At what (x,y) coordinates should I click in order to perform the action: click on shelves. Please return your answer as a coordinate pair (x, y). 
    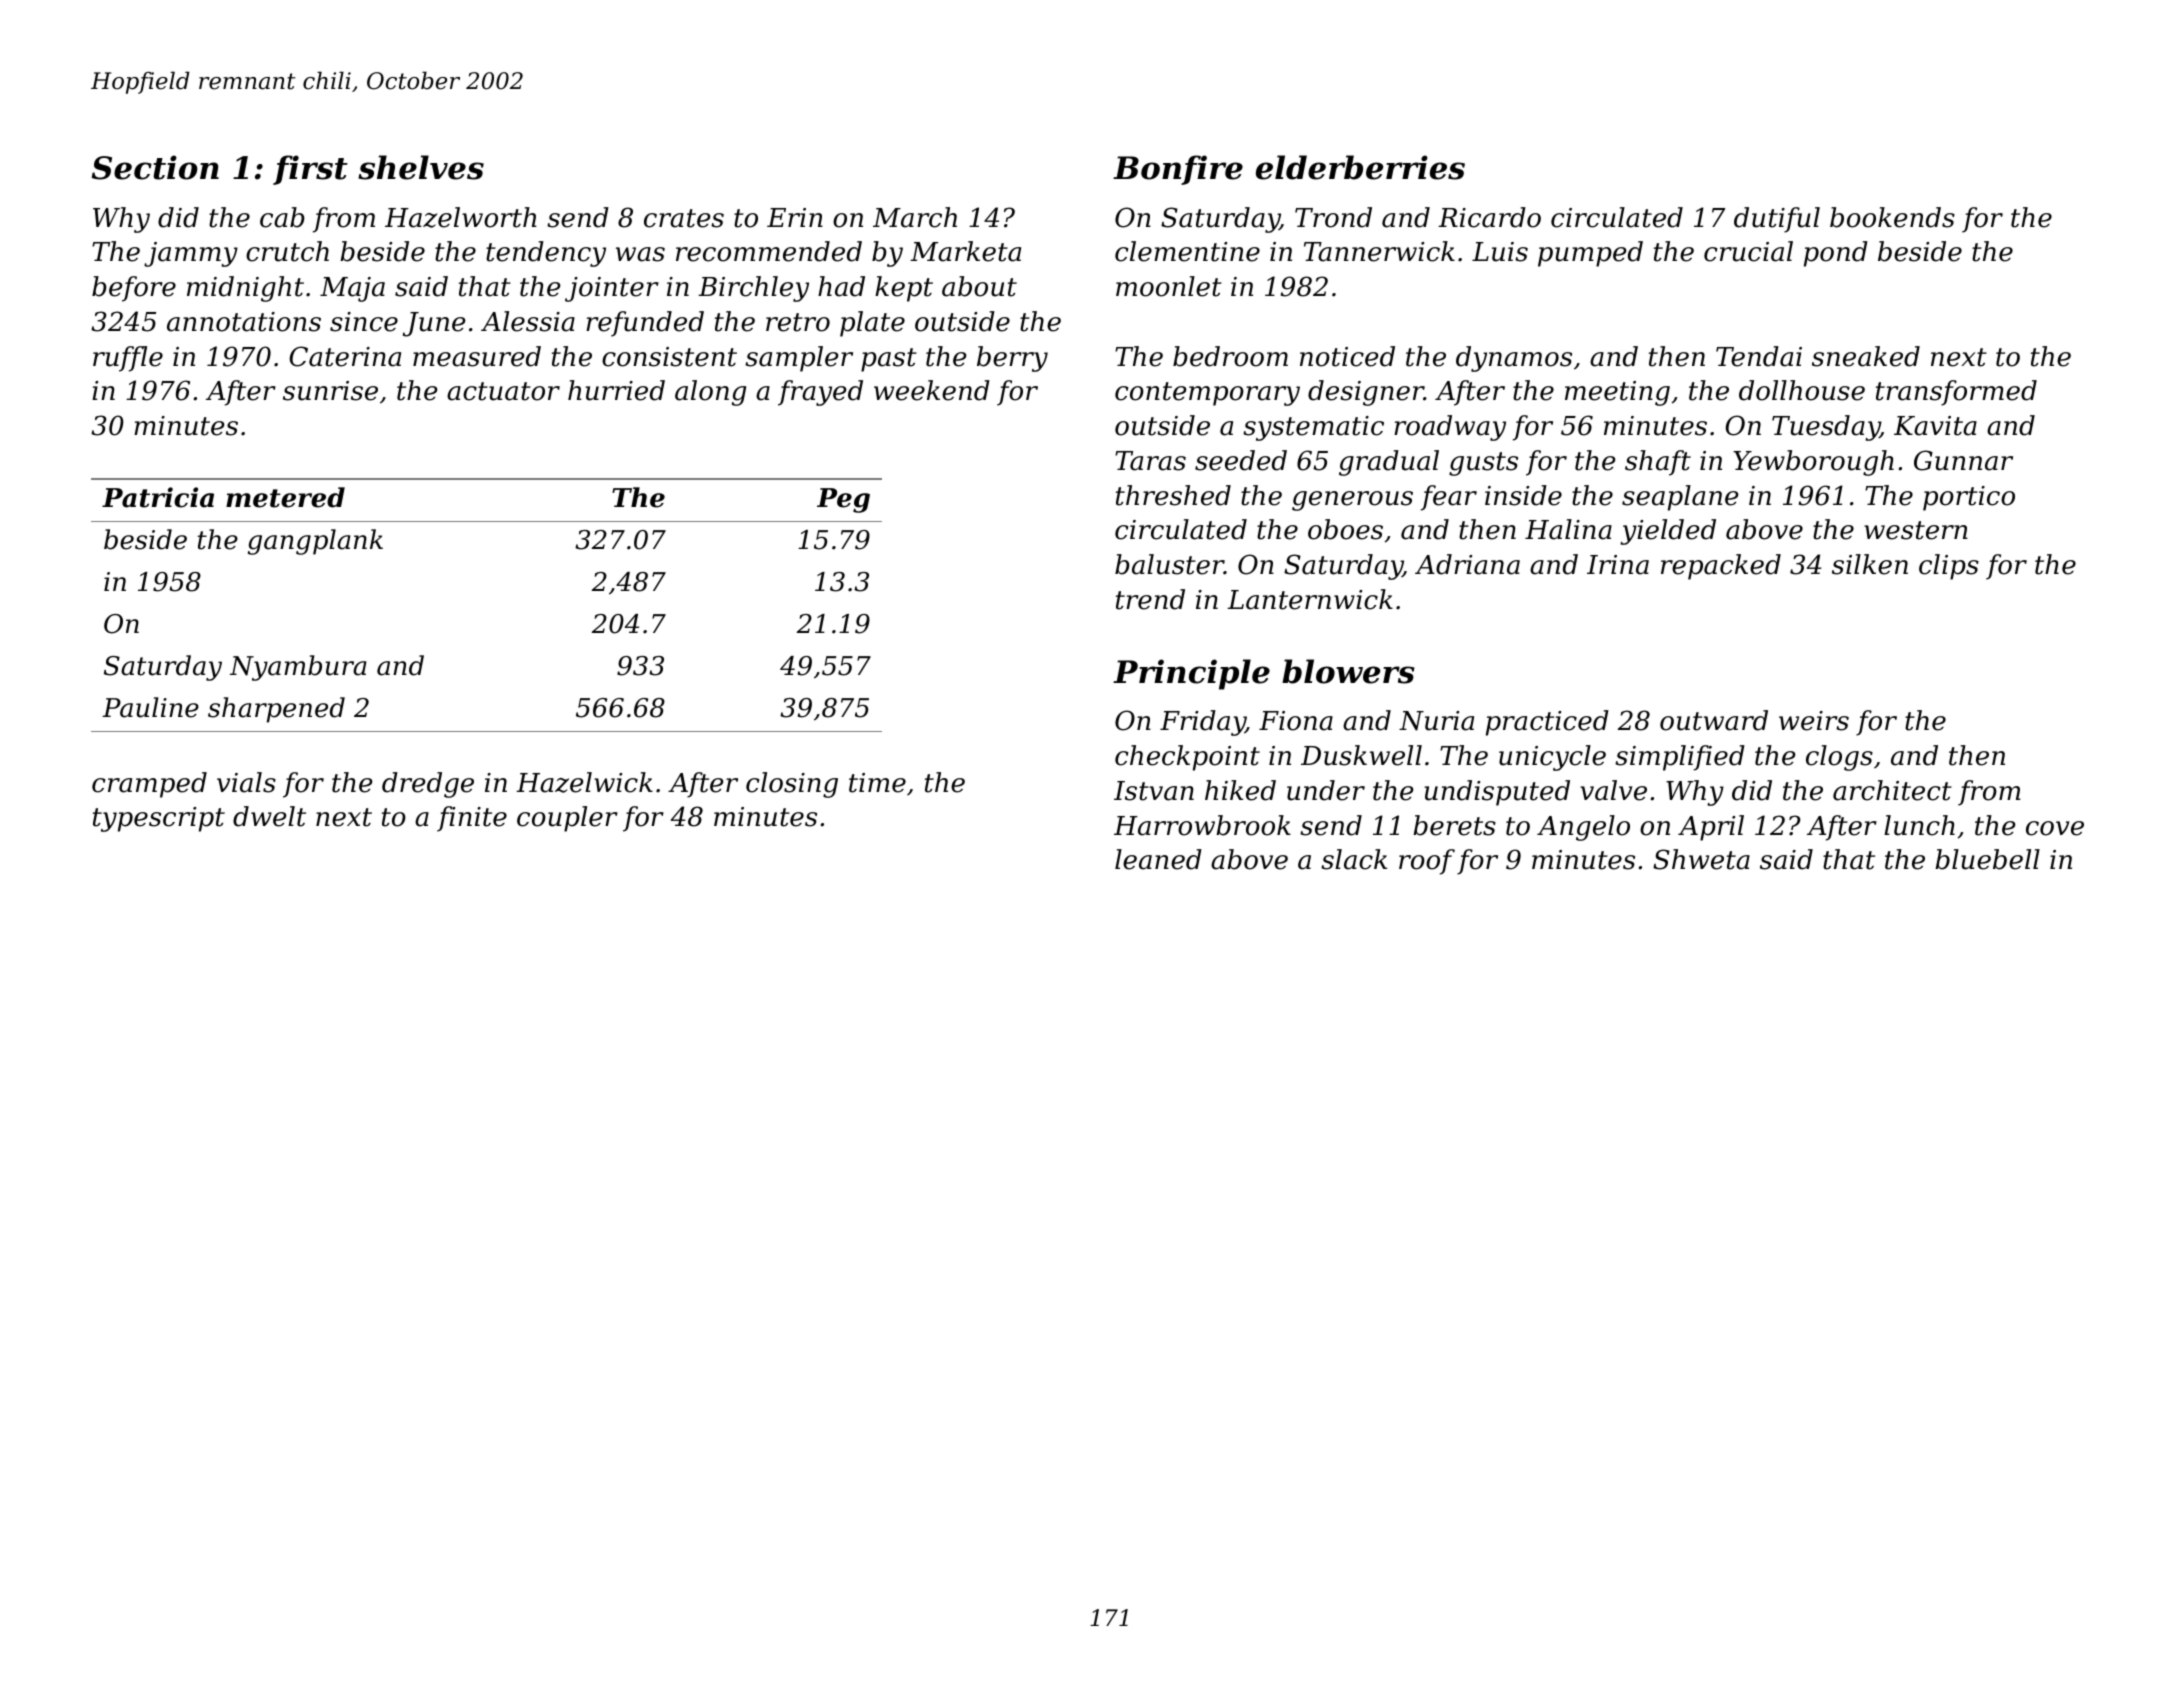
    Looking at the image, I should click on (421, 167).
